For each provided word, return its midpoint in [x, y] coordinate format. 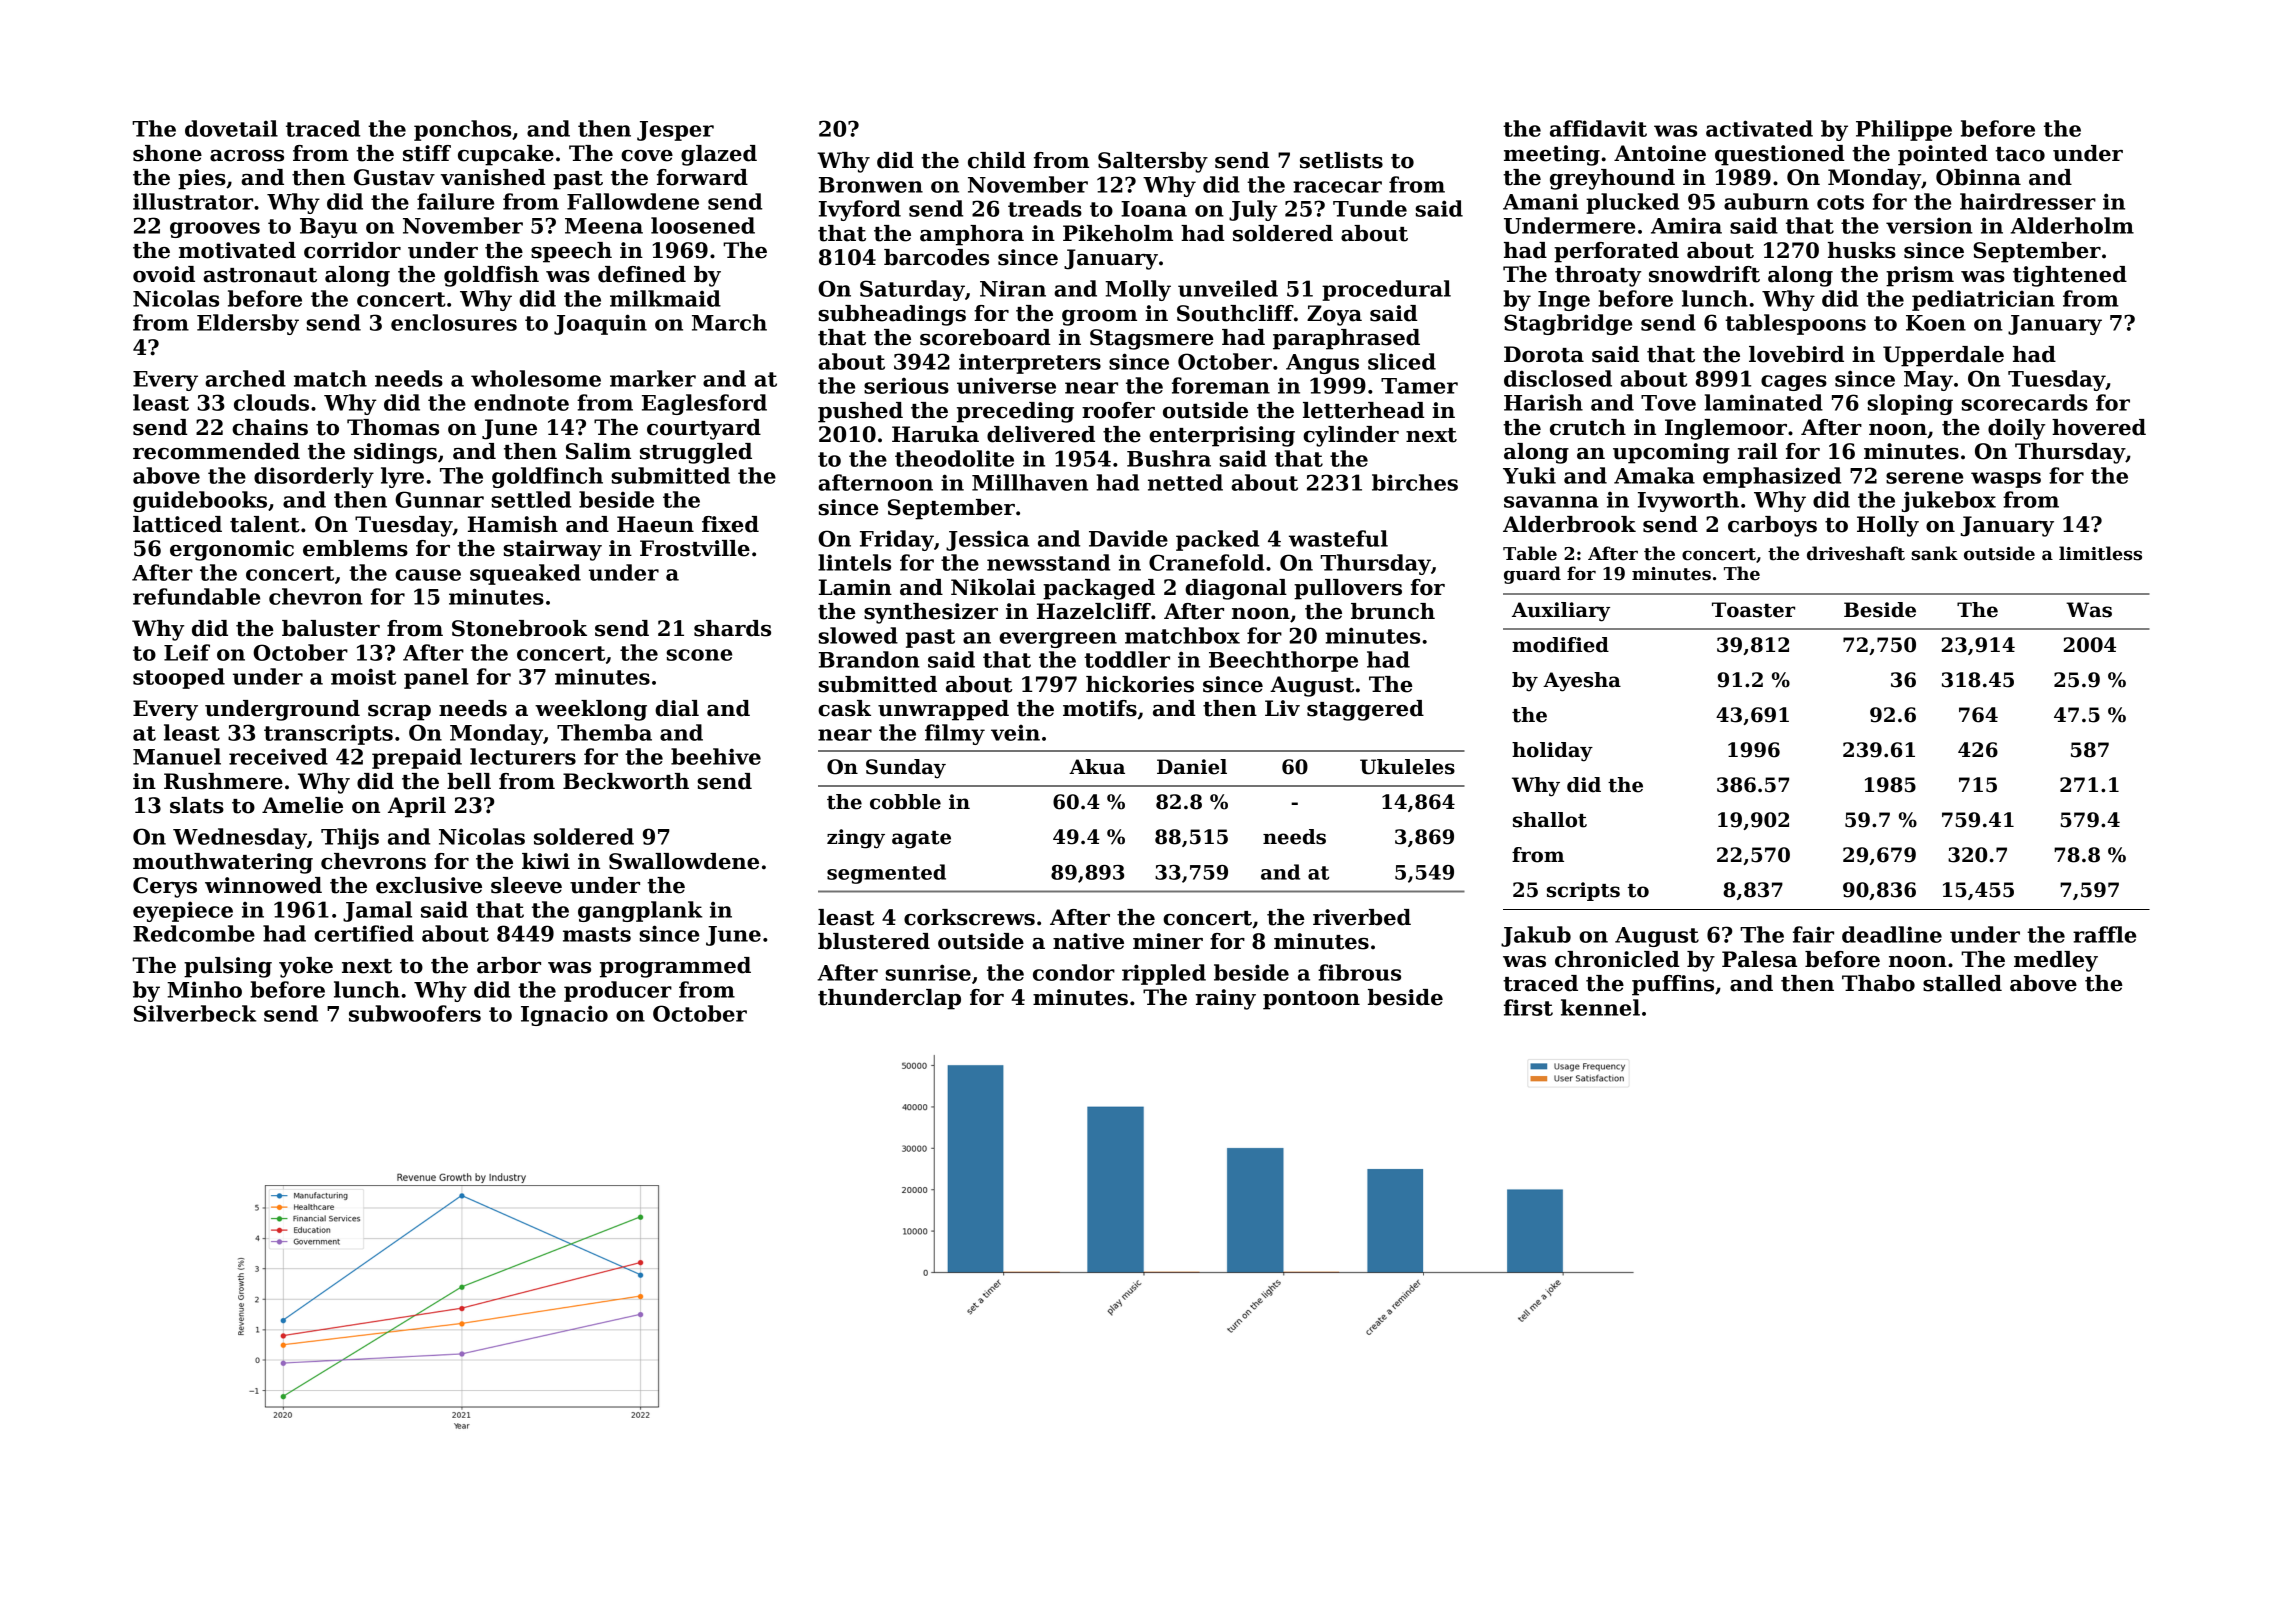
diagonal [1236, 589]
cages [1794, 383]
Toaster [1753, 610]
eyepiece [183, 911]
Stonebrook [519, 628]
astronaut [260, 275]
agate [921, 840]
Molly [1138, 290]
